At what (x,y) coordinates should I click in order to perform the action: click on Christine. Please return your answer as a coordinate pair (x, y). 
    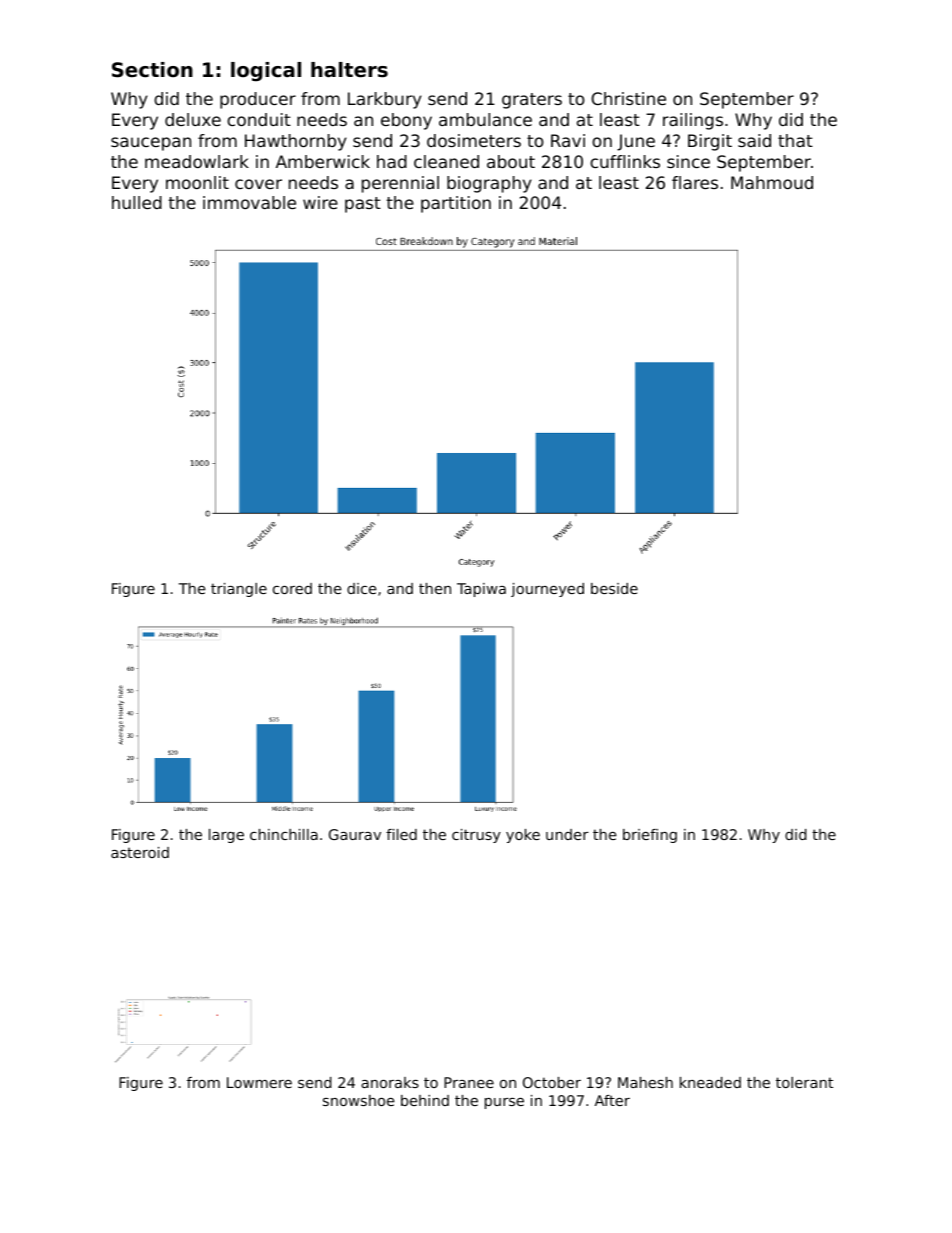
    Looking at the image, I should click on (628, 98).
